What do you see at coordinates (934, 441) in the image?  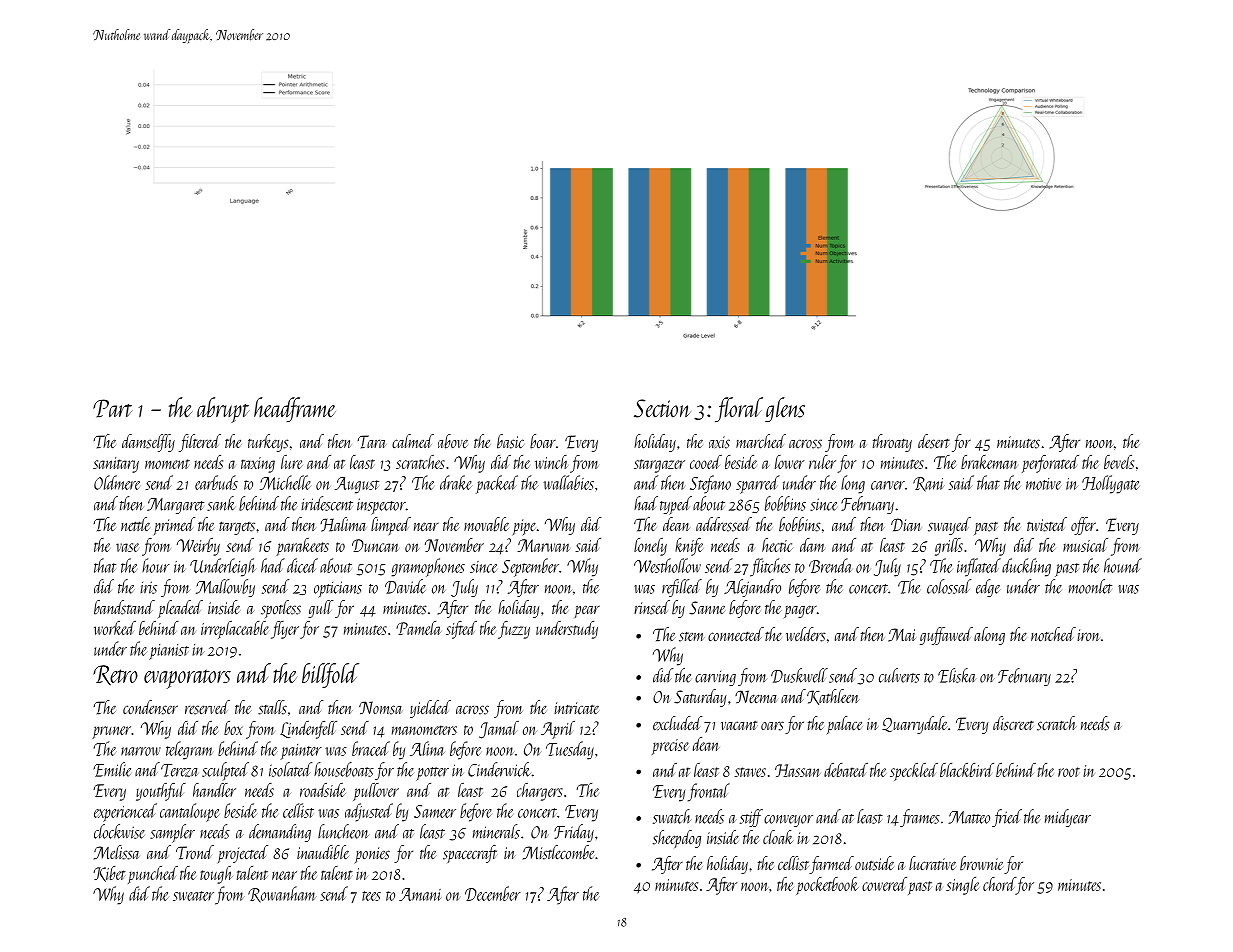 I see `desert` at bounding box center [934, 441].
